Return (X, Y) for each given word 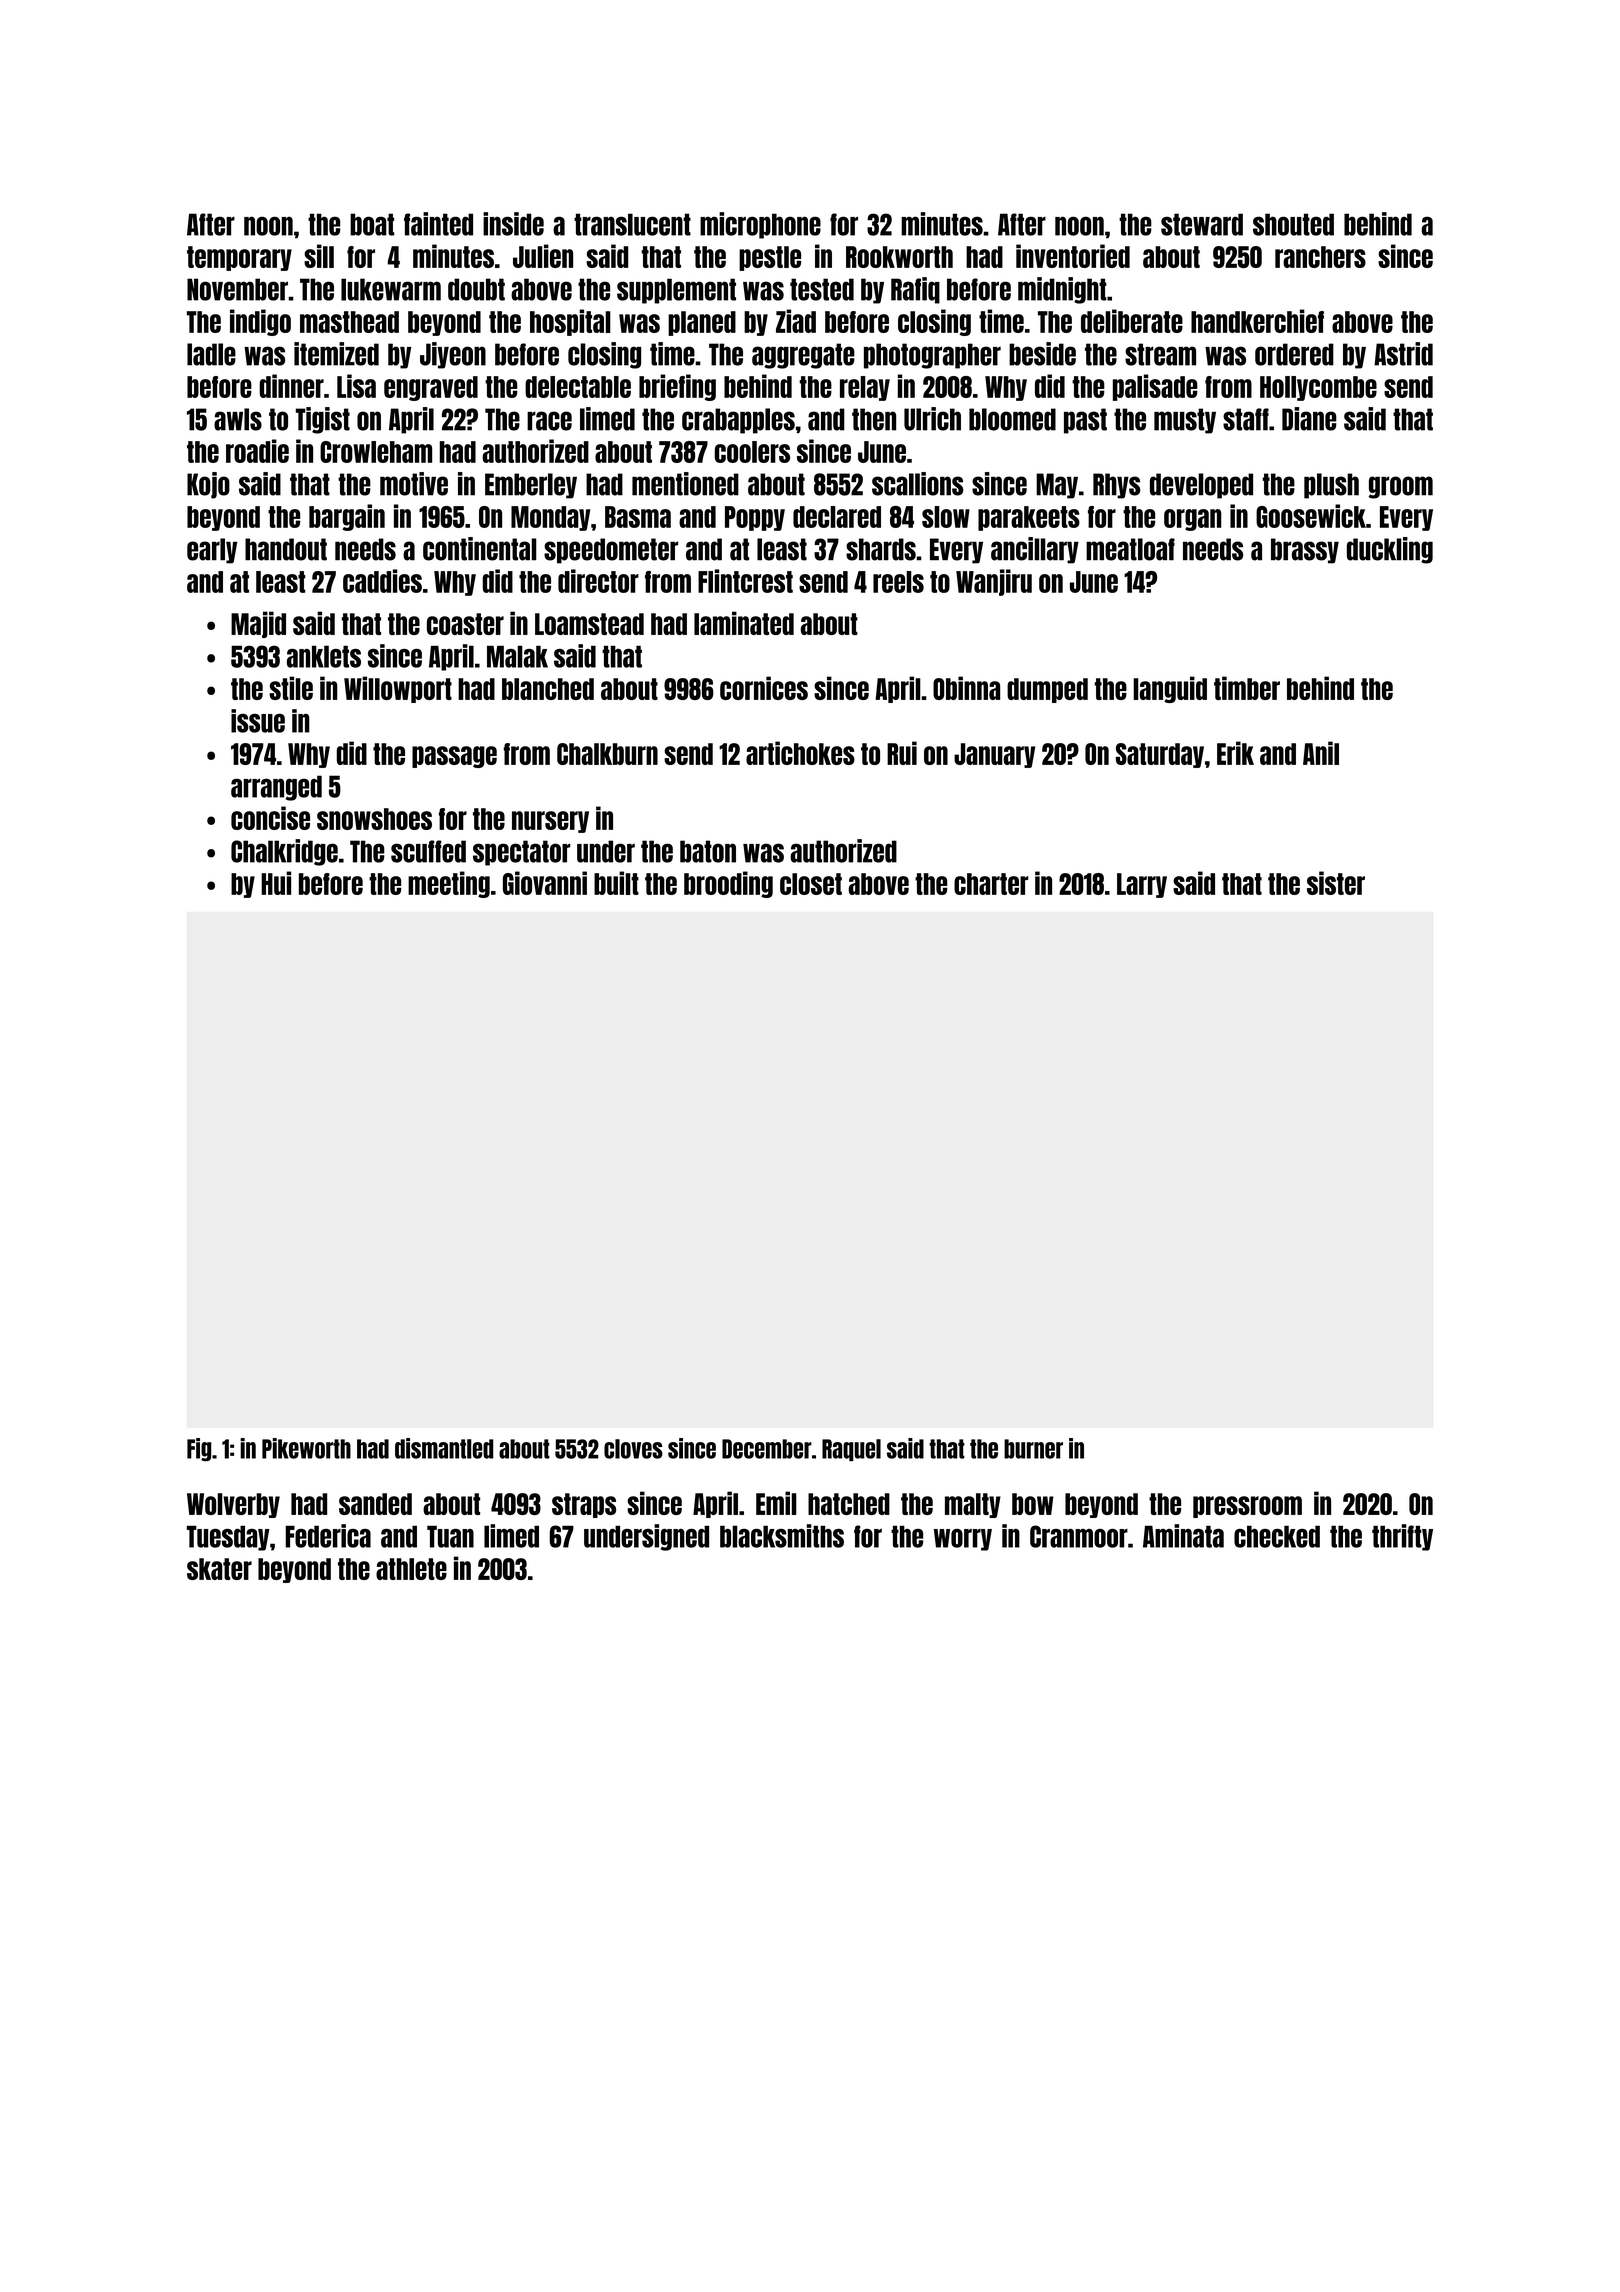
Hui (276, 883)
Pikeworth (306, 1448)
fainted (438, 224)
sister (1336, 883)
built (616, 883)
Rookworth (899, 257)
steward (1202, 224)
